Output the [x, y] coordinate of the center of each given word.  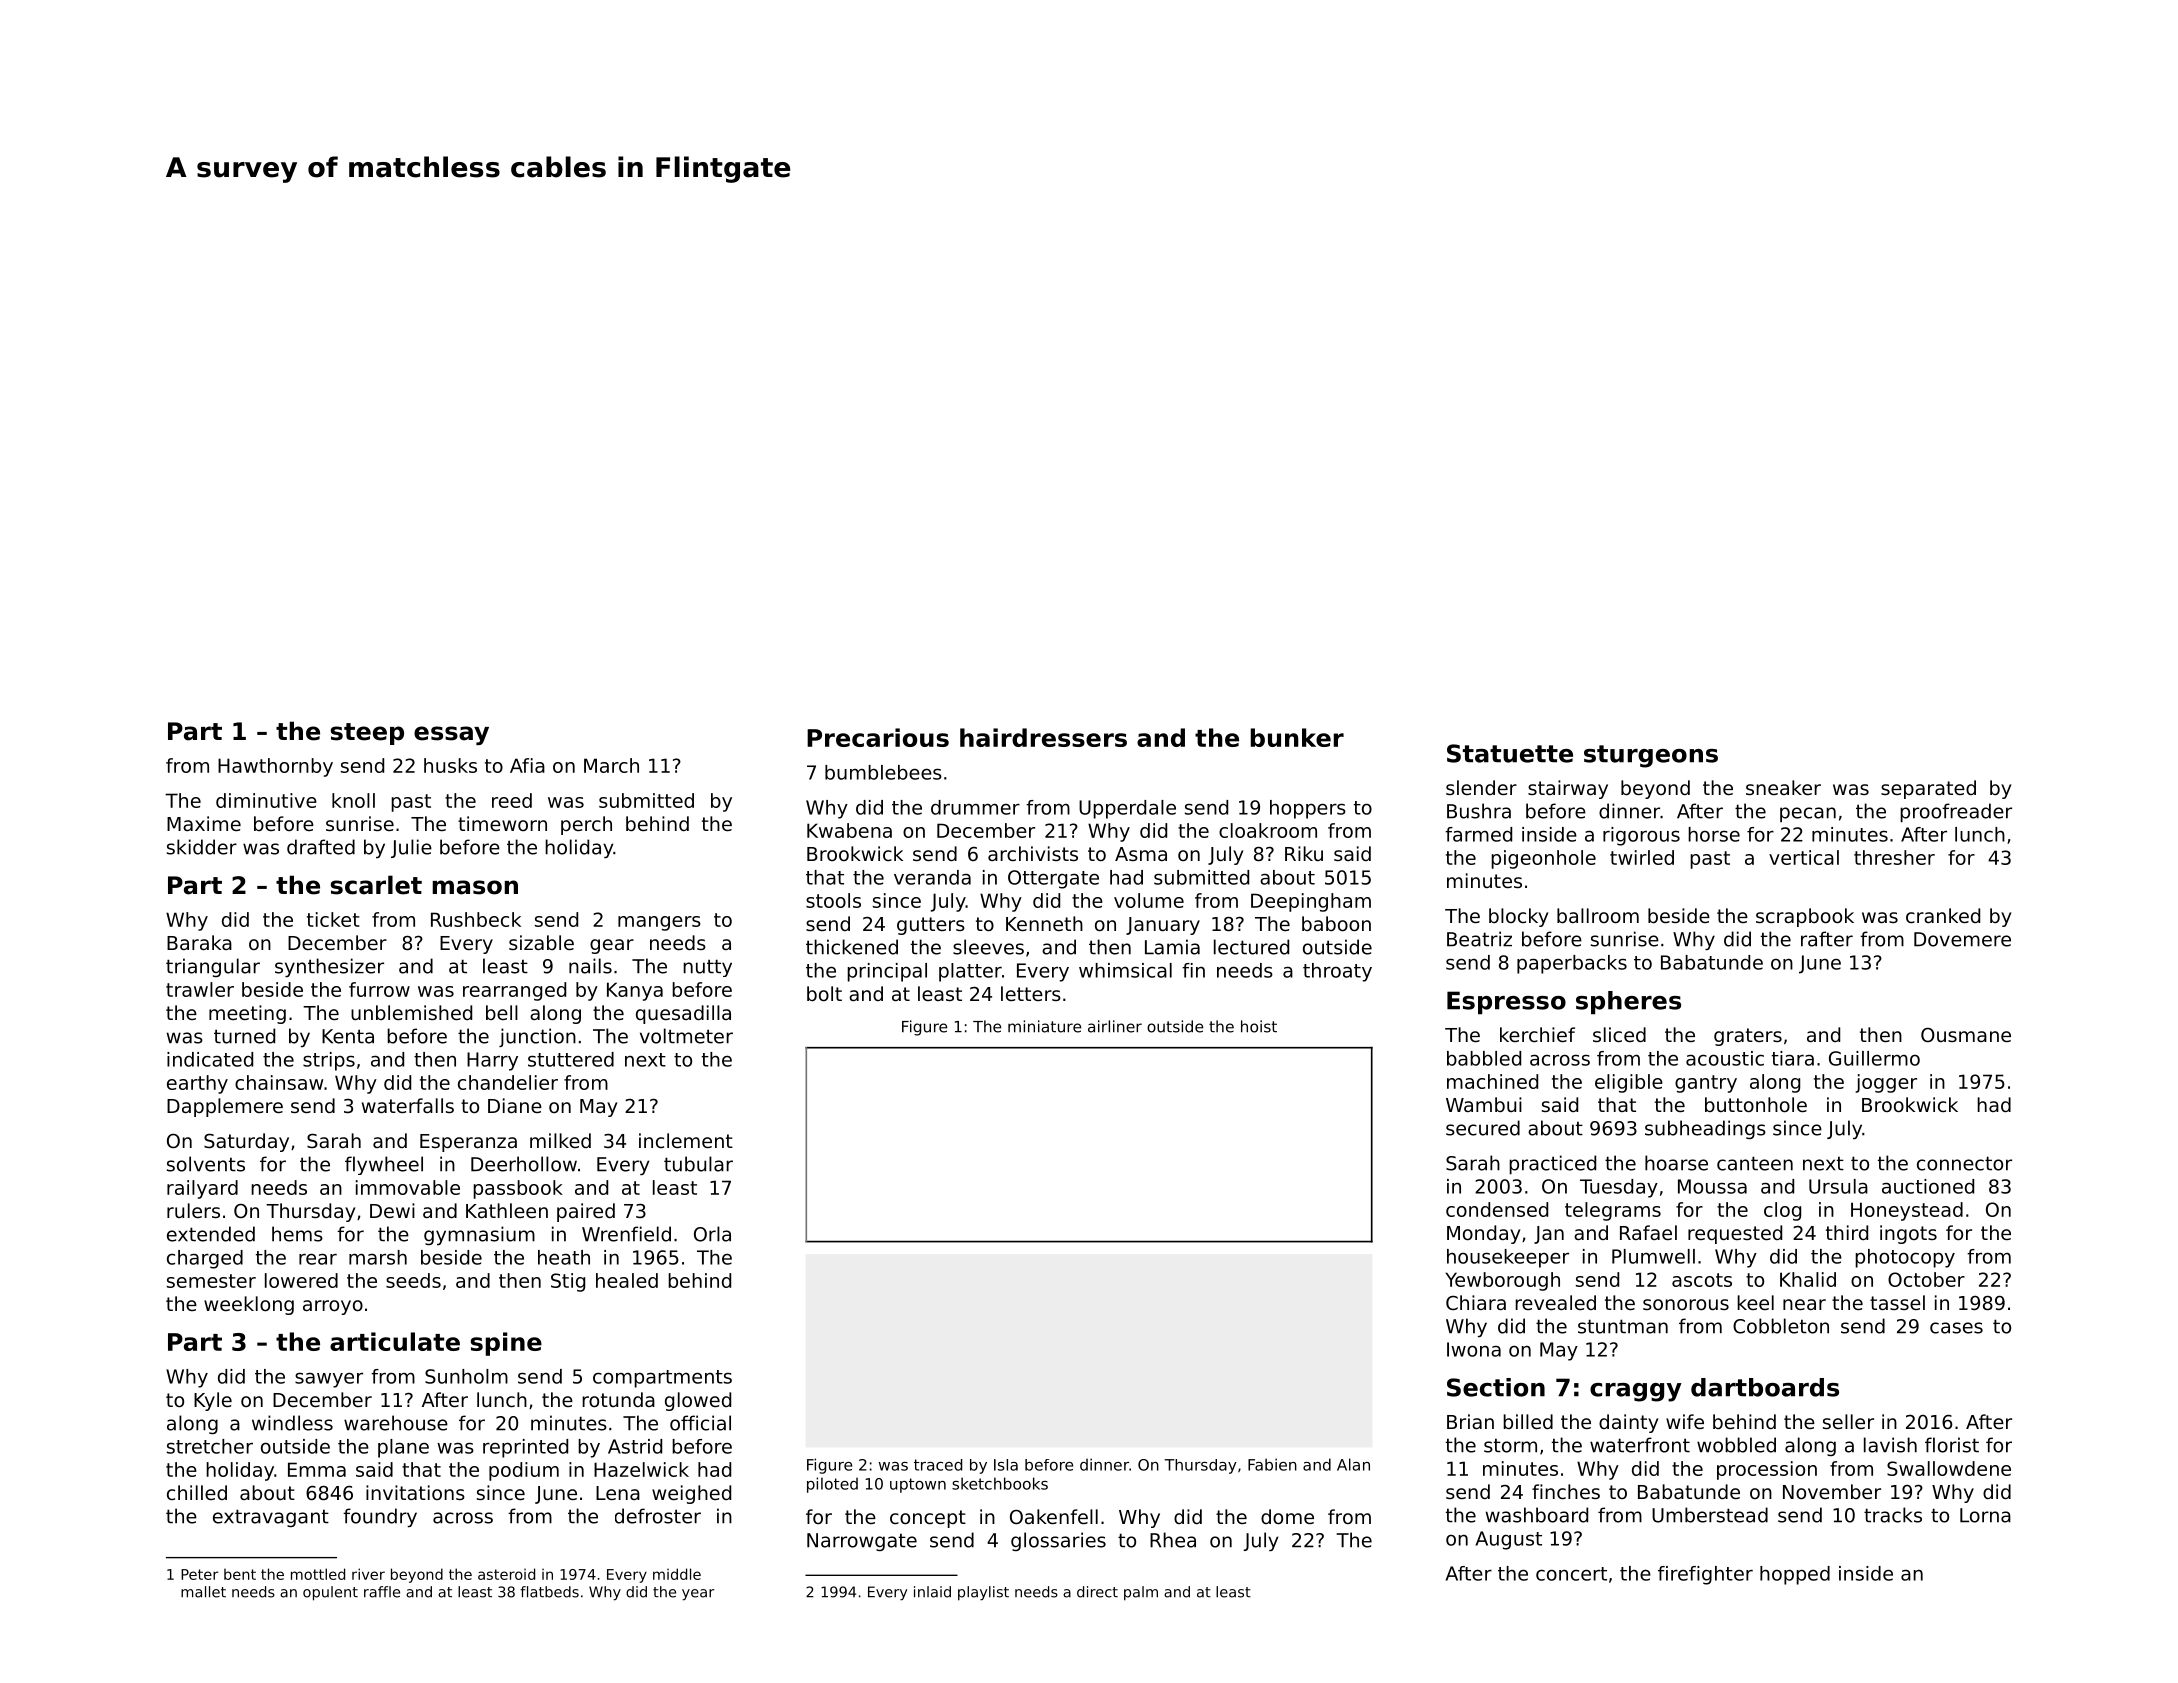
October [1926, 1279]
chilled [197, 1492]
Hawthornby [275, 767]
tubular [698, 1164]
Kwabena [849, 830]
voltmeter [686, 1036]
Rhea [1173, 1540]
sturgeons [1651, 756]
